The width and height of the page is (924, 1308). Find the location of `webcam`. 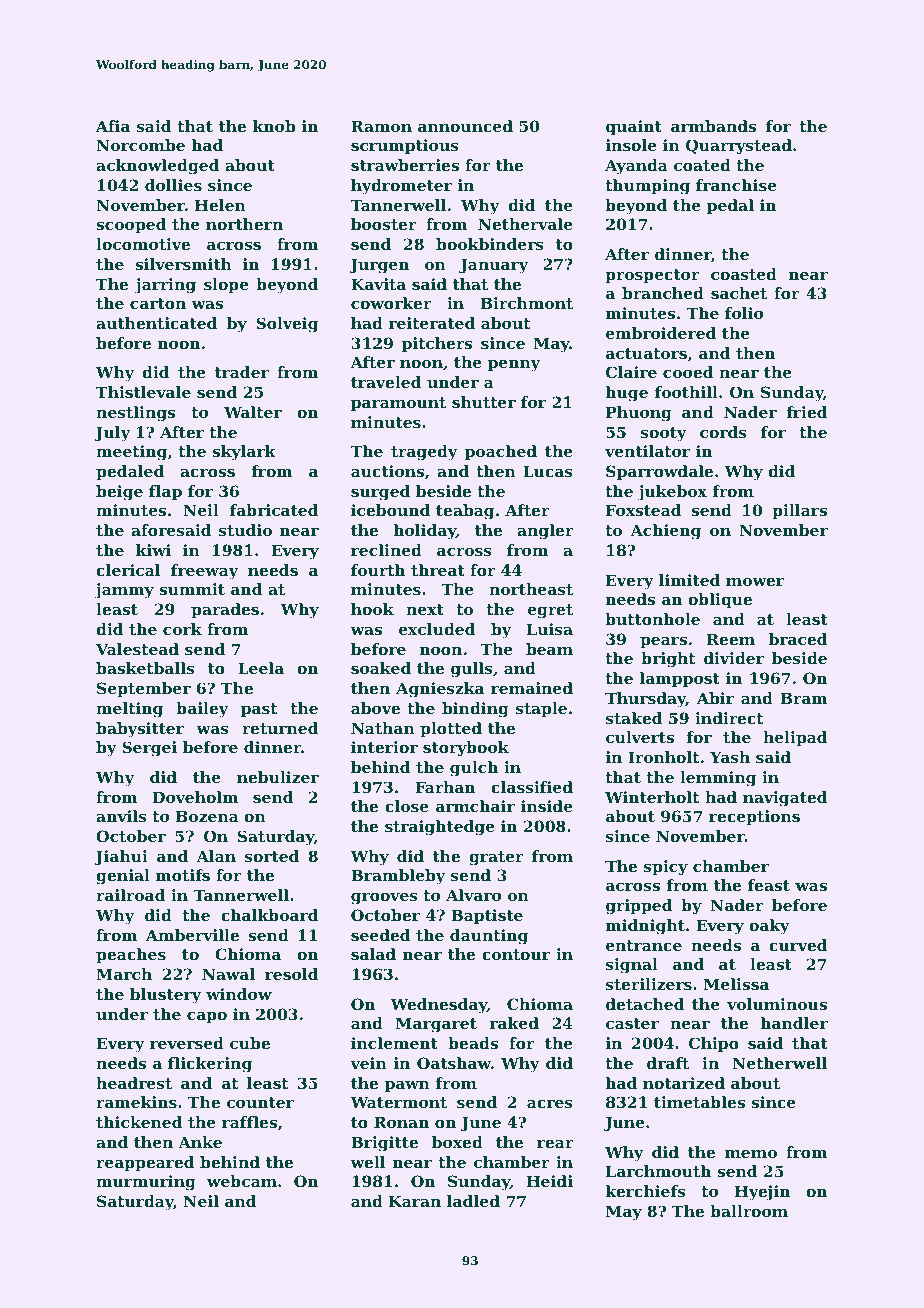

webcam is located at coordinates (242, 1181).
